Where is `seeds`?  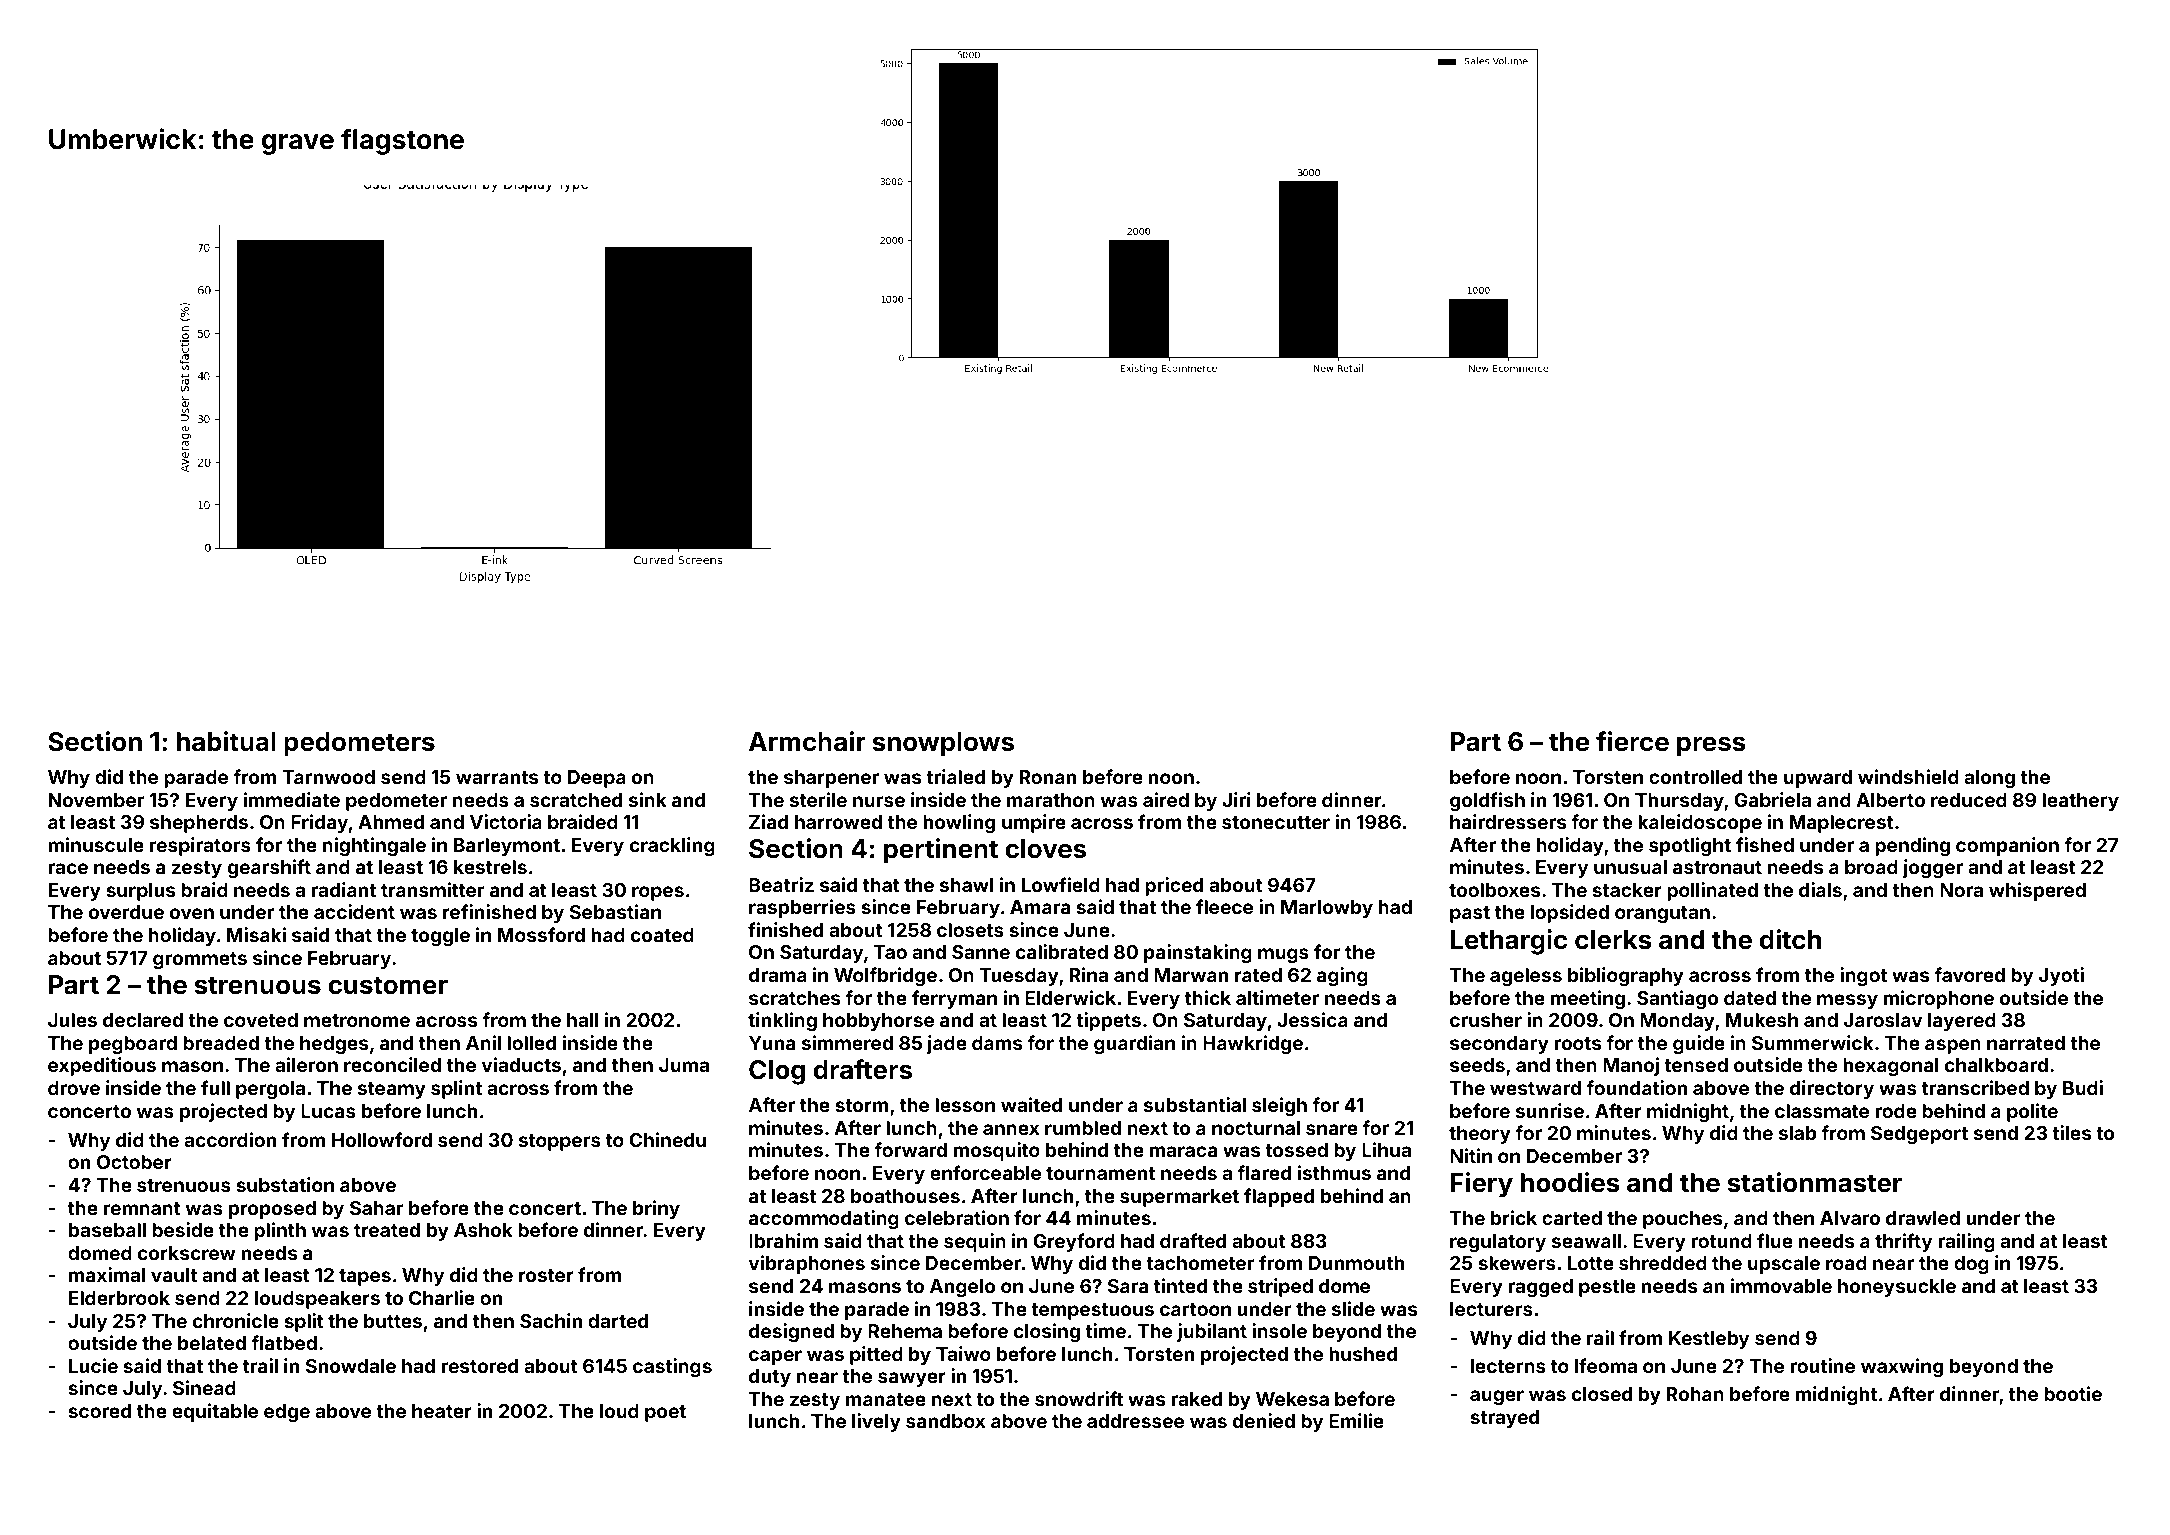 seeds is located at coordinates (1477, 1065).
